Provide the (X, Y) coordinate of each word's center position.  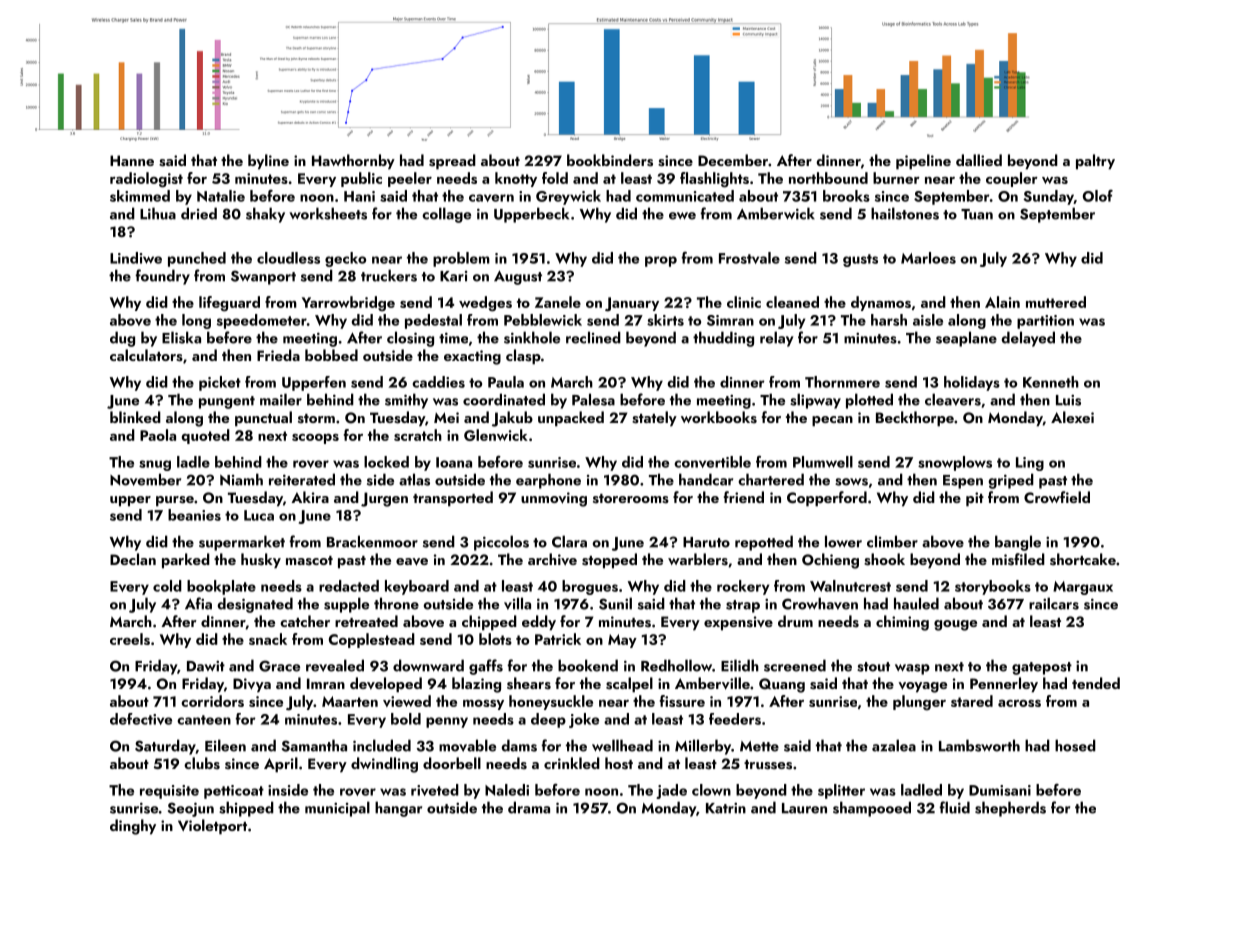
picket (220, 383)
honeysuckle (551, 702)
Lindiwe (136, 258)
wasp (912, 669)
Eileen (225, 745)
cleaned (792, 302)
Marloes (928, 258)
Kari (453, 276)
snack (268, 639)
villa (517, 603)
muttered (1056, 302)
